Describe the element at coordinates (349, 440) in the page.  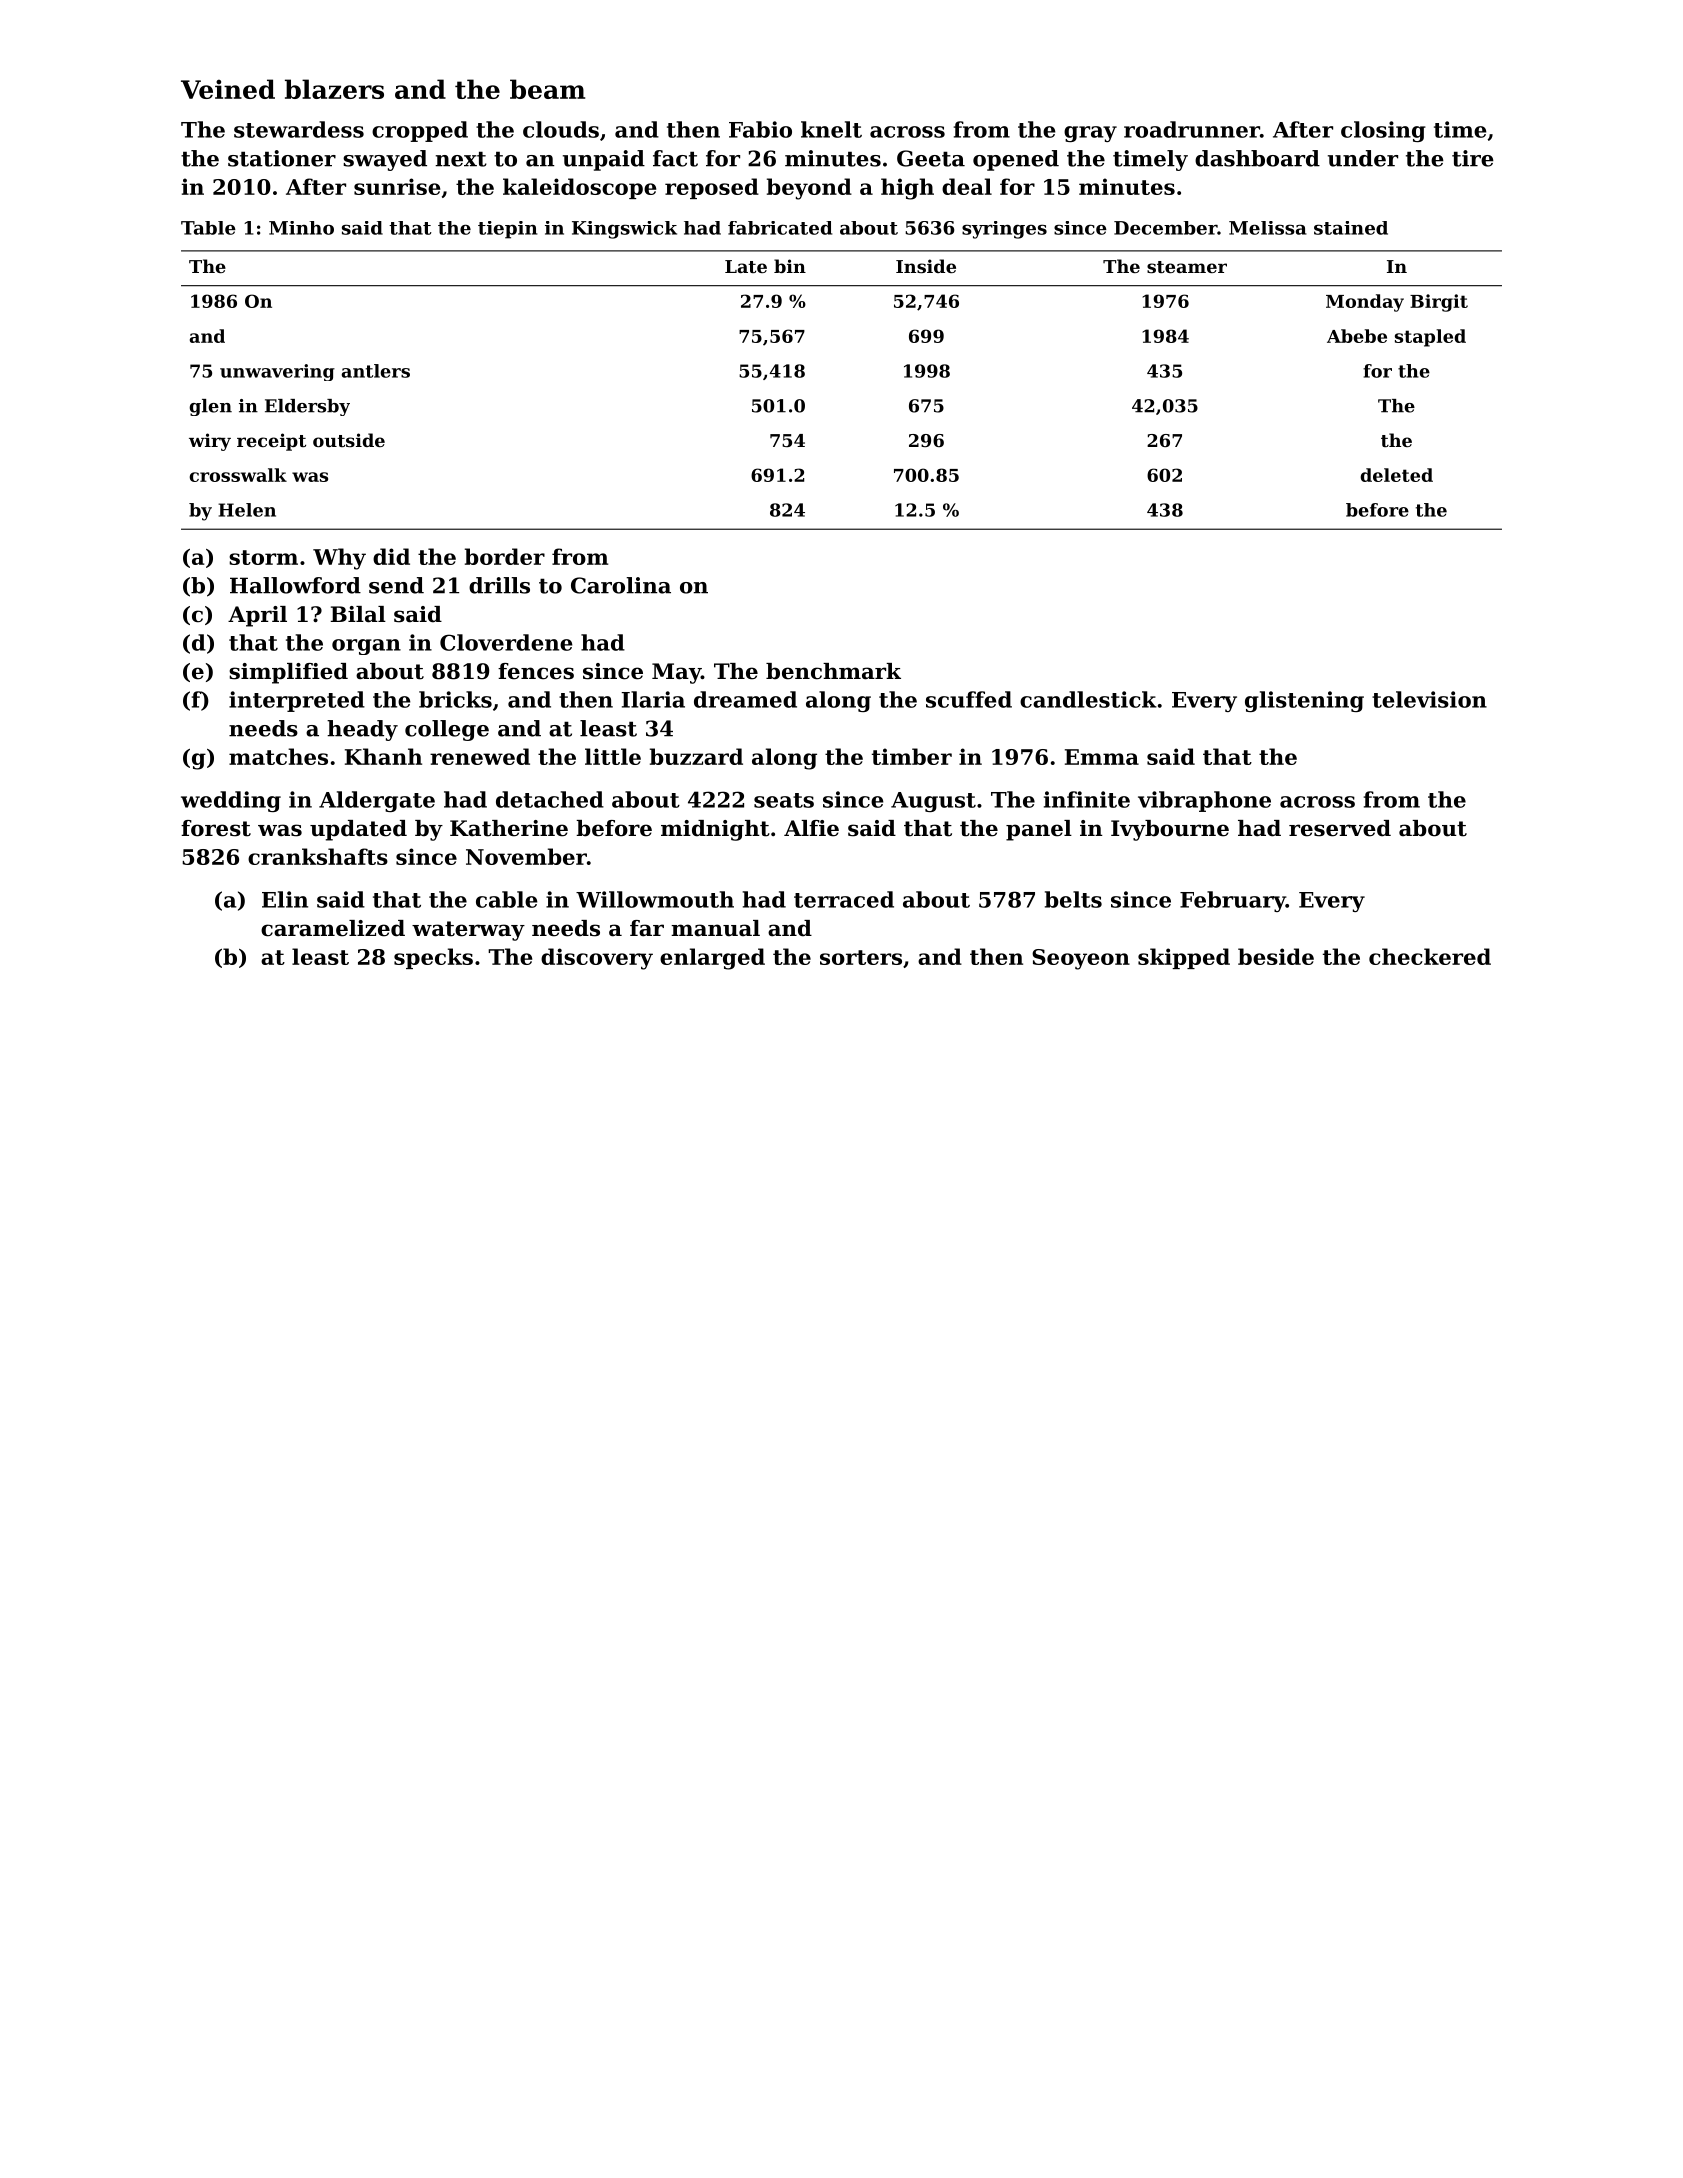
I see `outside` at that location.
